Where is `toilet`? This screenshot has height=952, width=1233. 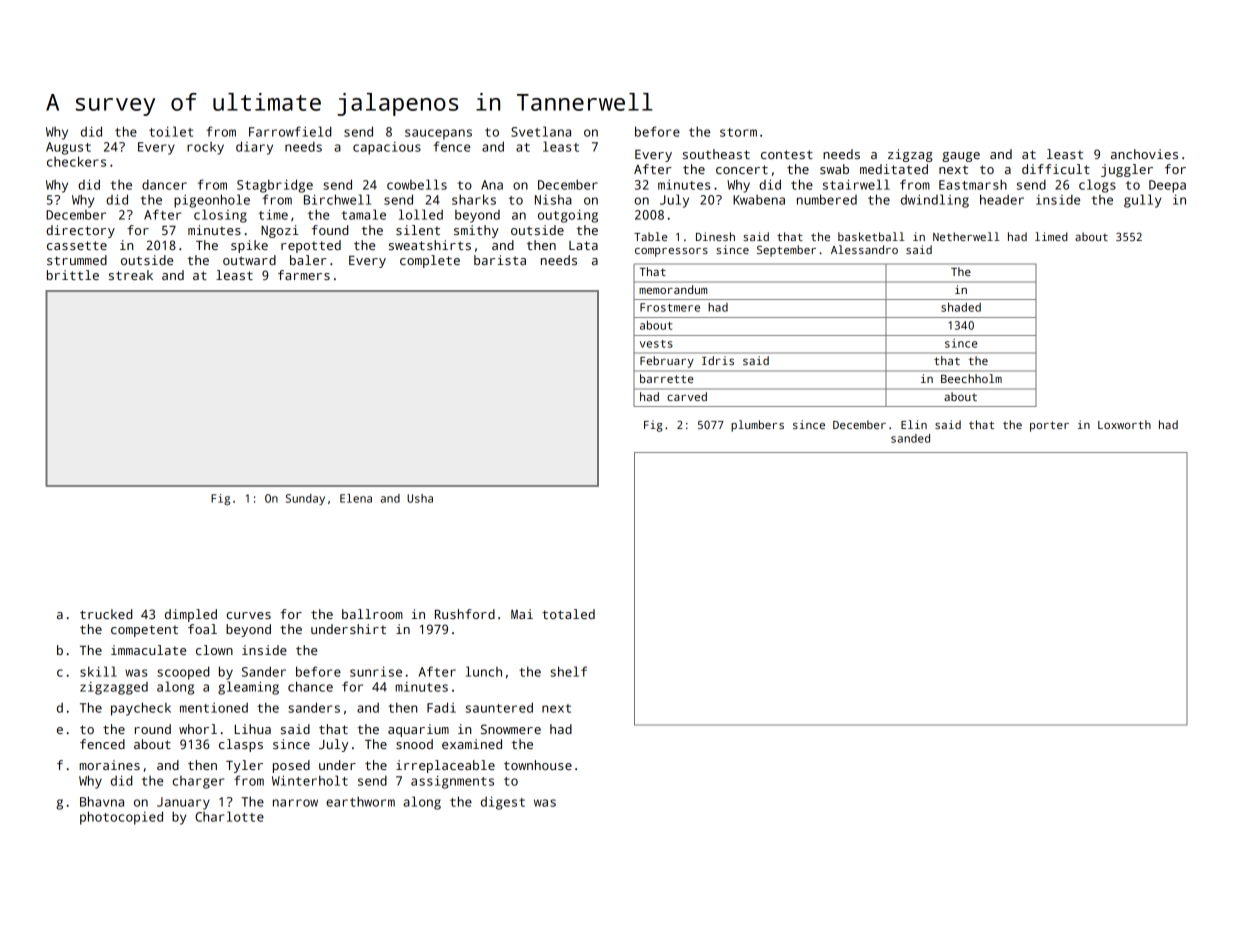
toilet is located at coordinates (171, 131).
